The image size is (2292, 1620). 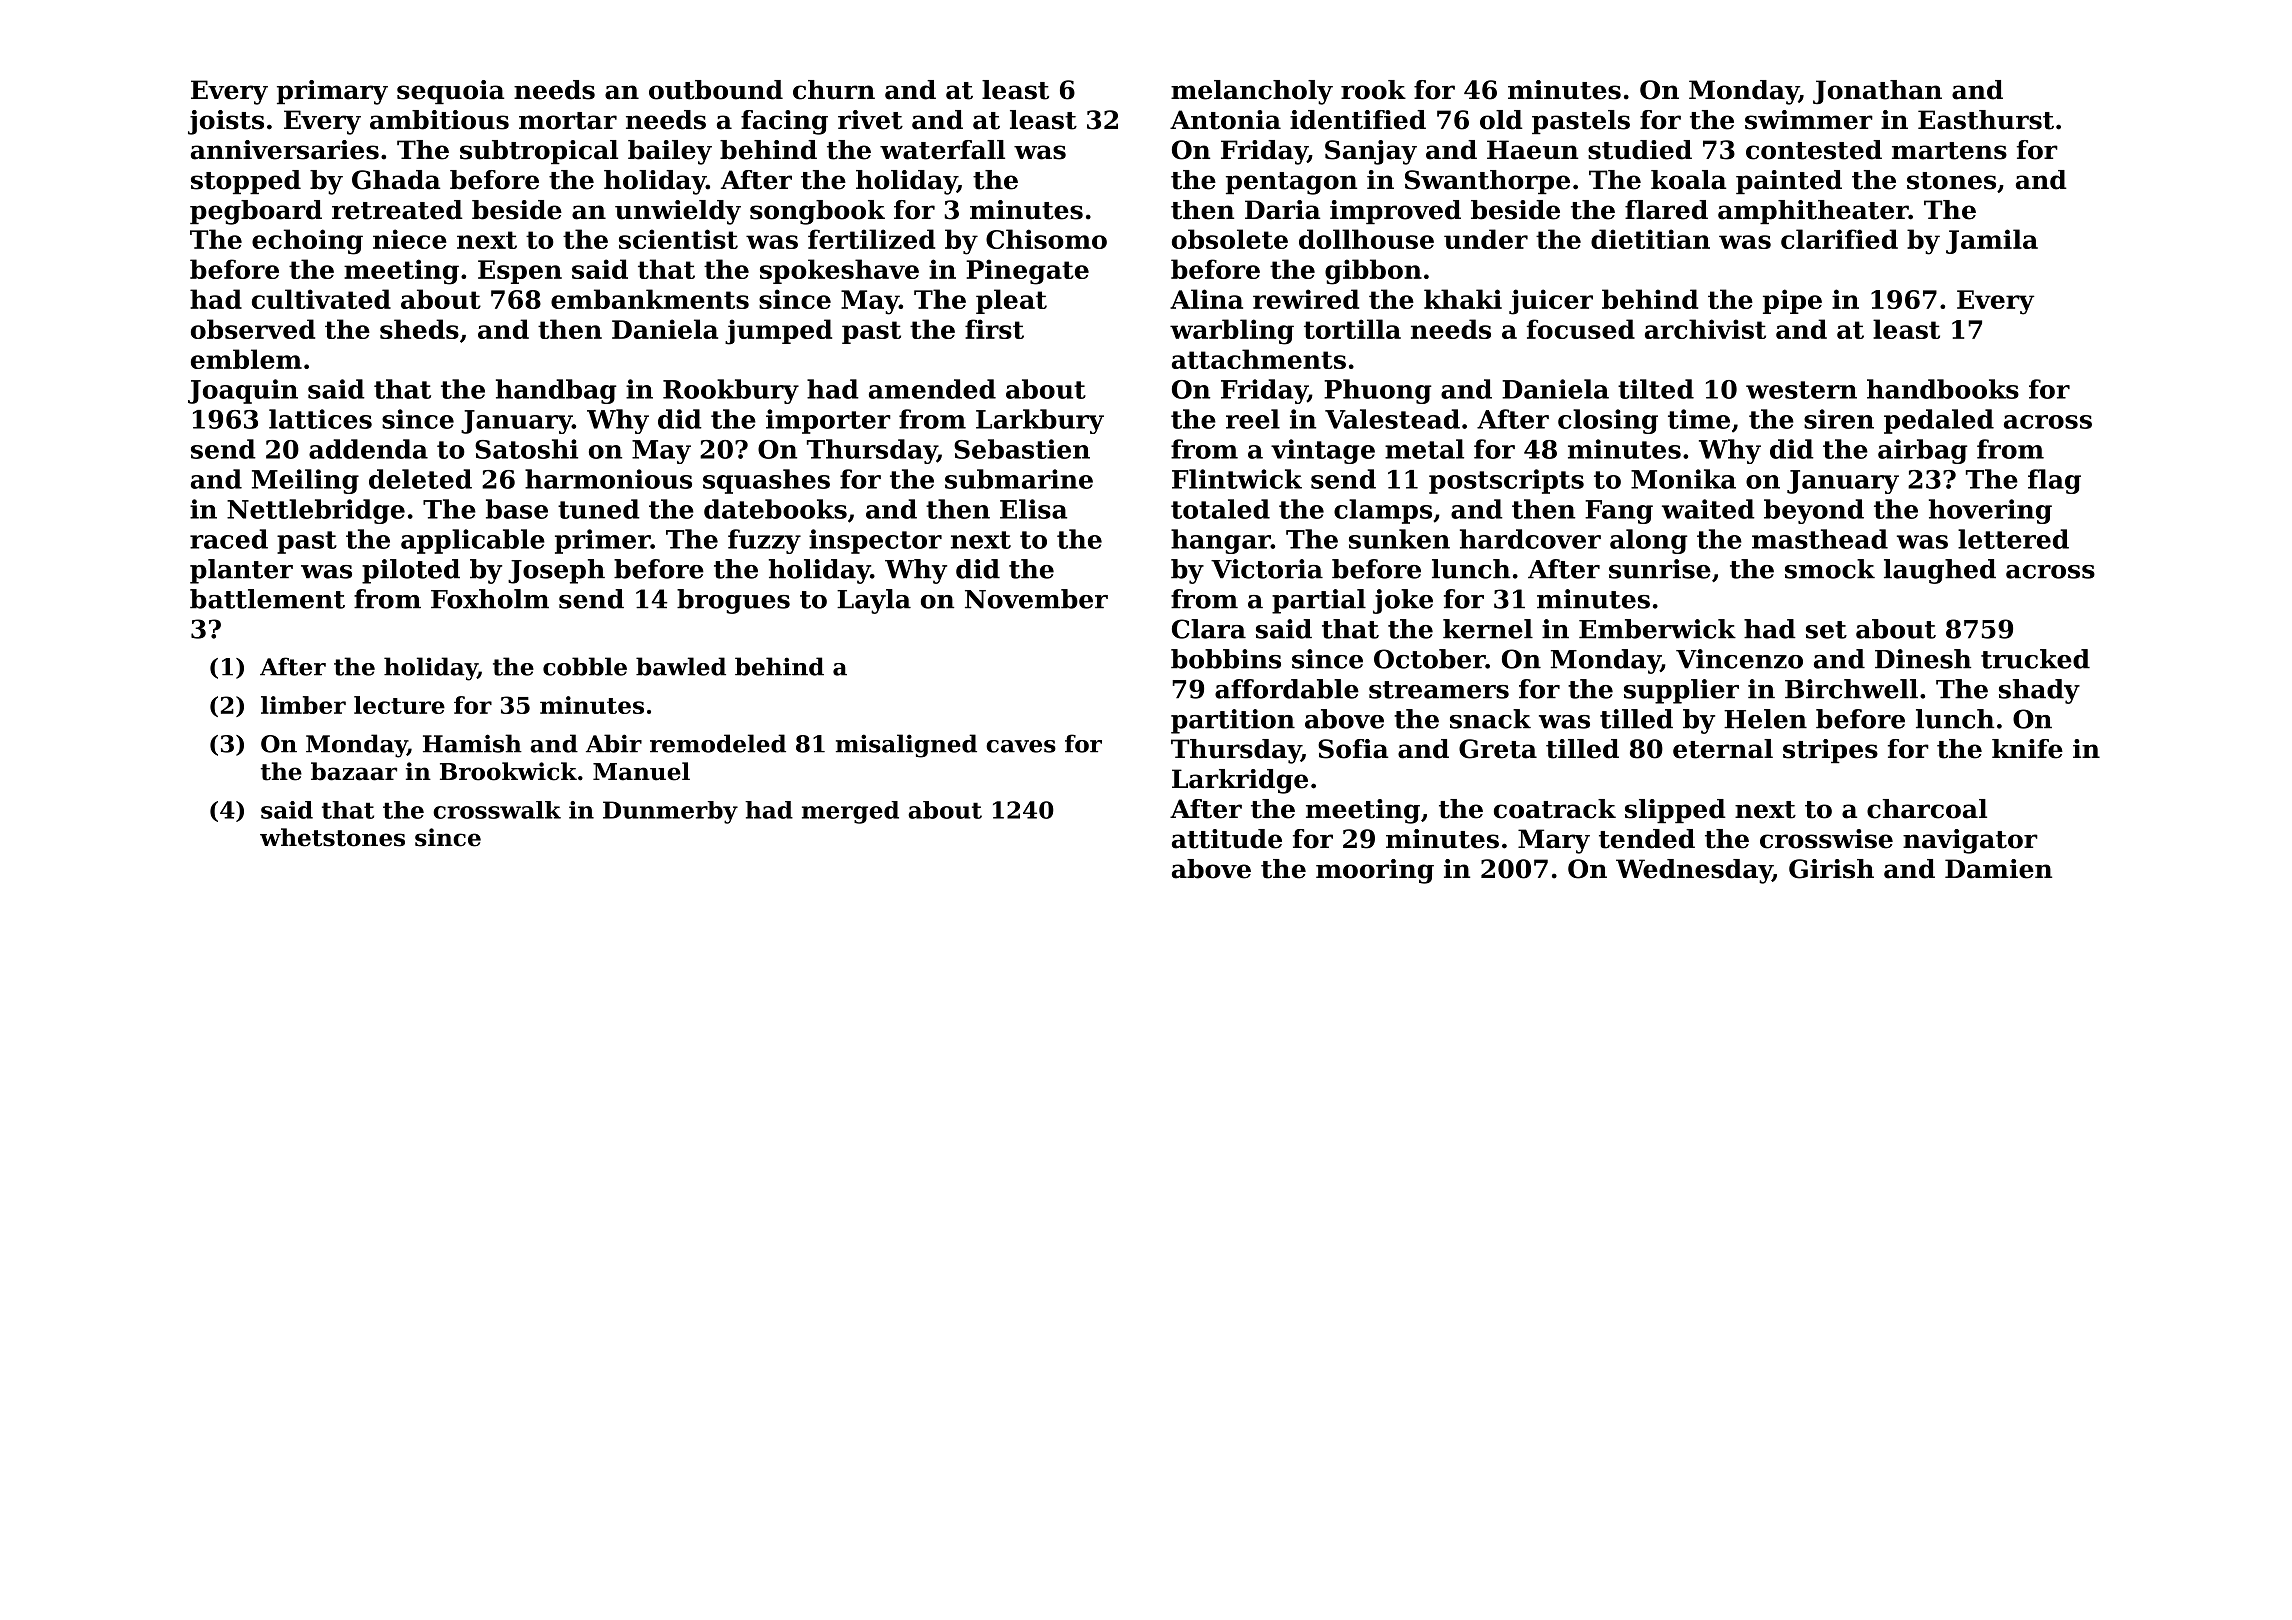 I want to click on melancholy, so click(x=1252, y=92).
